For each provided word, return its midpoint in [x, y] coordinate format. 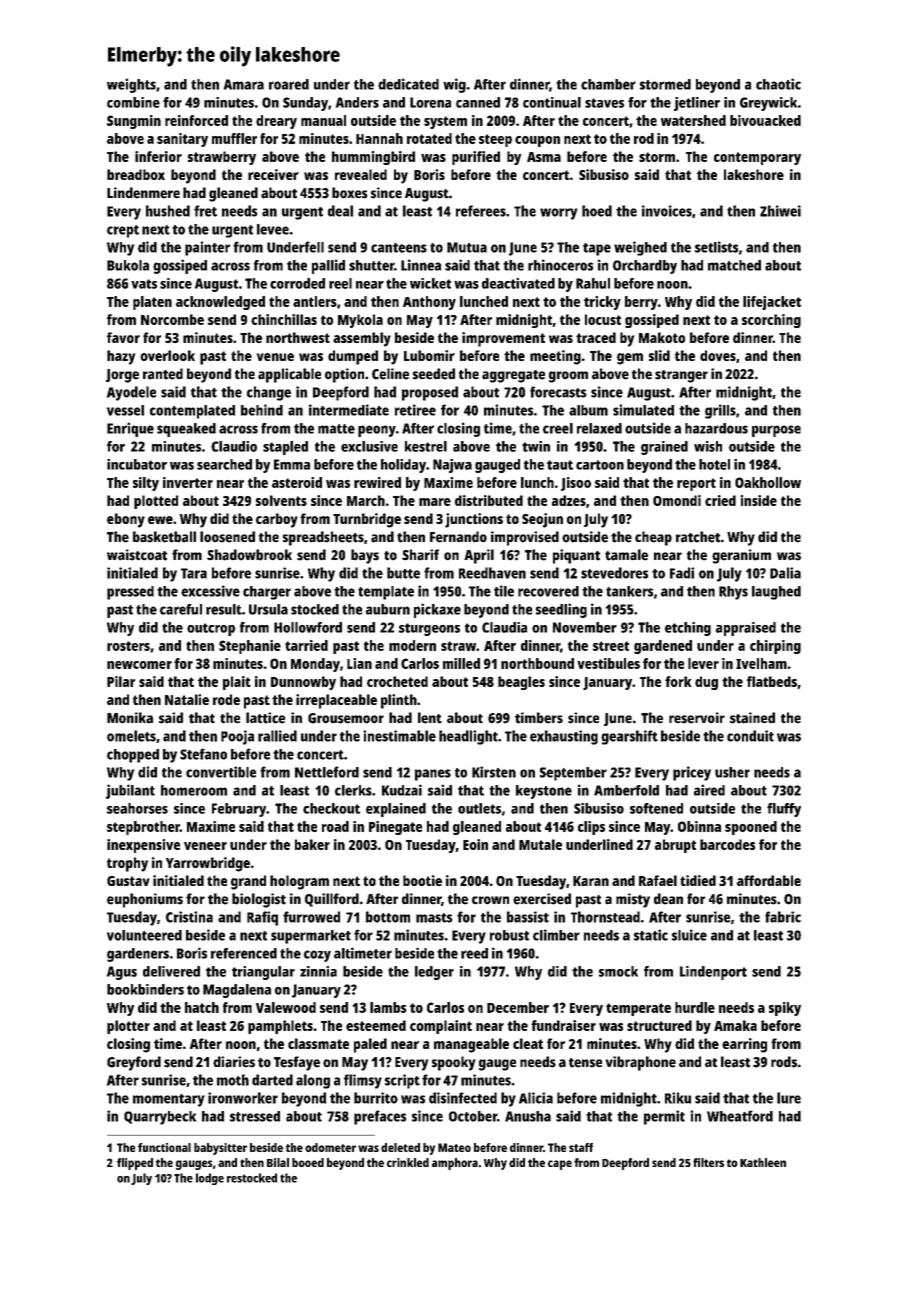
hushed [168, 211]
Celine [390, 374]
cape [560, 1165]
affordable [769, 880]
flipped [135, 1164]
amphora [455, 1164]
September [573, 774]
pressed [130, 593]
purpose [776, 431]
